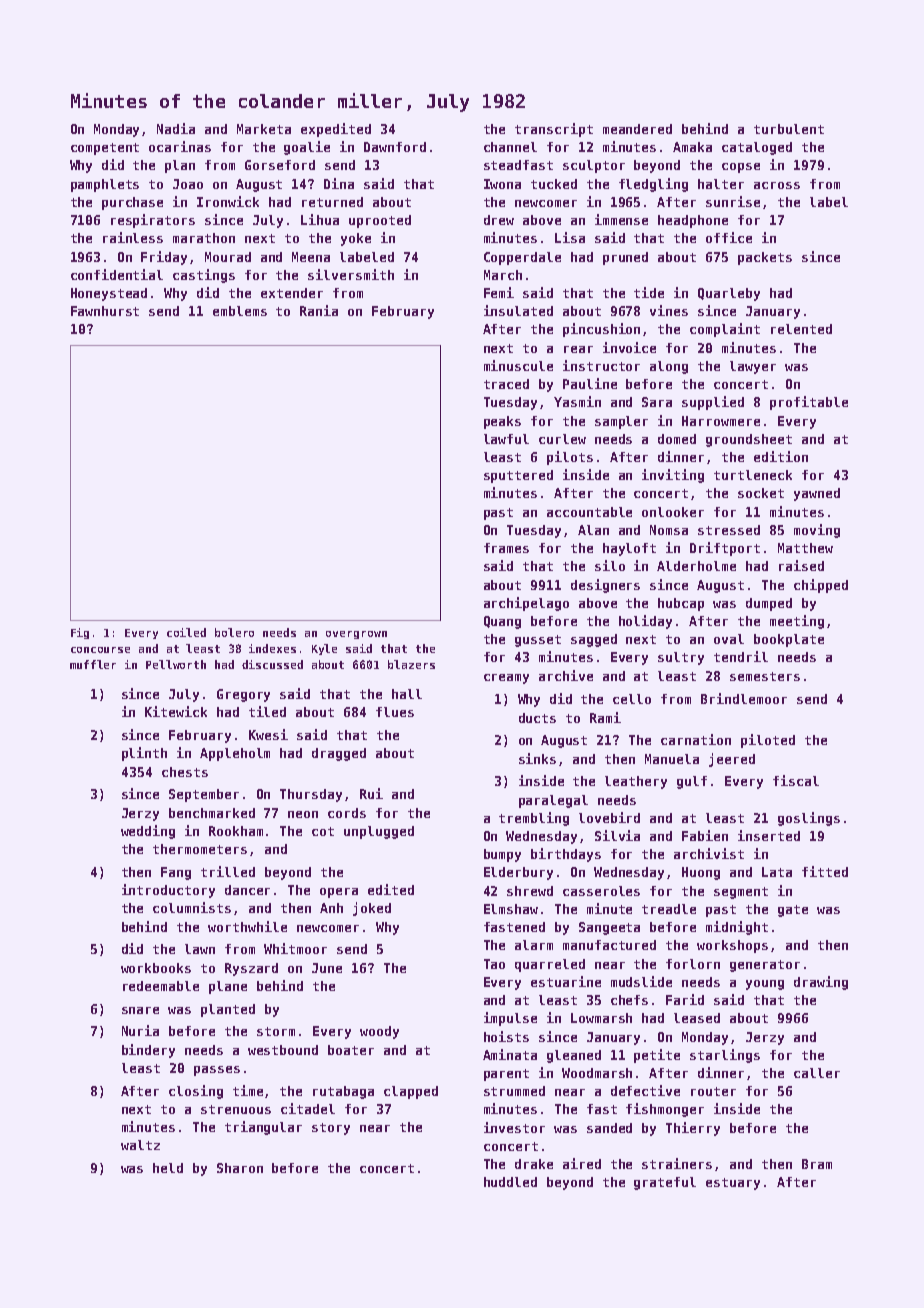 This screenshot has width=924, height=1308. Describe the element at coordinates (140, 1145) in the screenshot. I see `waltz` at that location.
